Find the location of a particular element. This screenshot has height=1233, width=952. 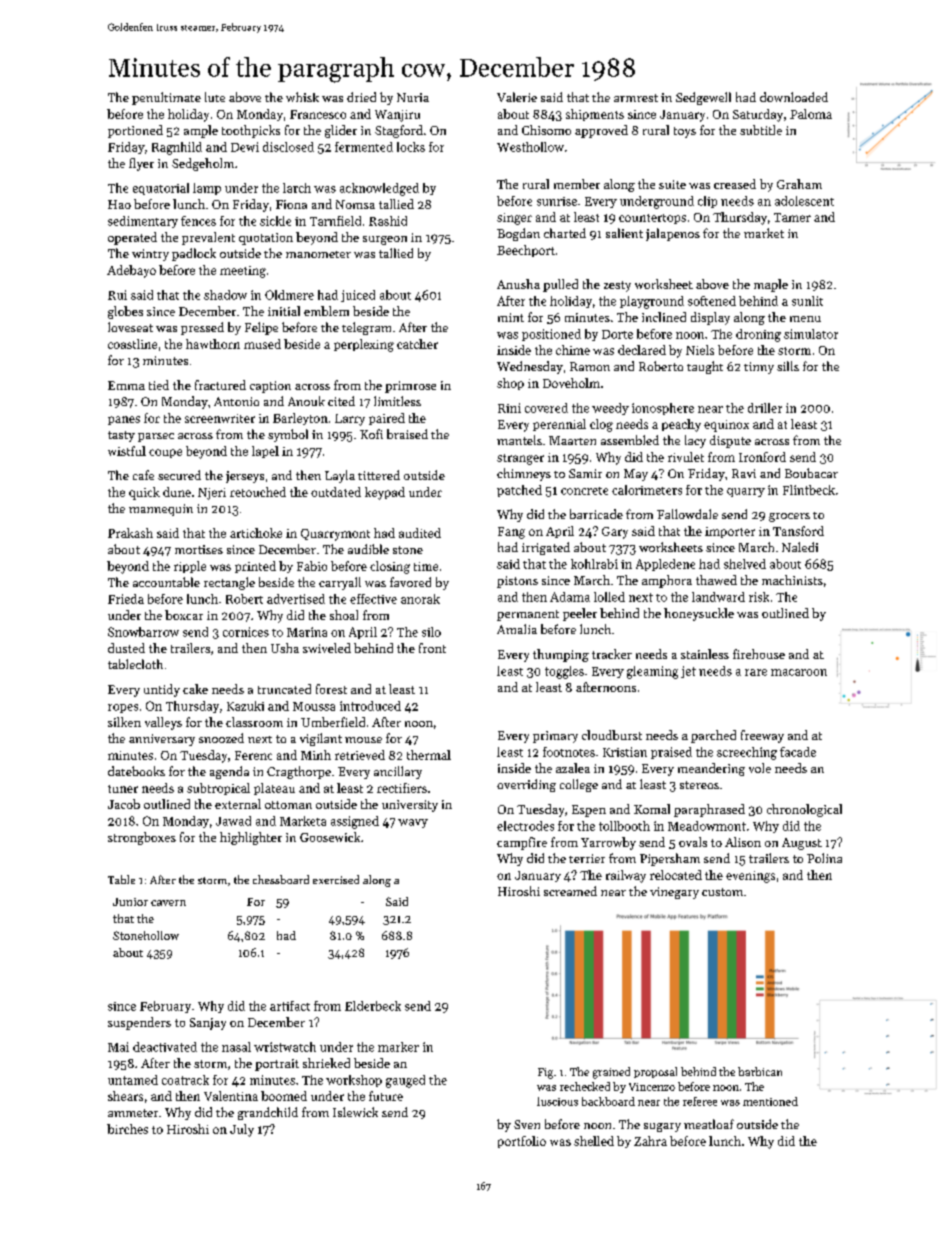

penultimate is located at coordinates (166, 98).
